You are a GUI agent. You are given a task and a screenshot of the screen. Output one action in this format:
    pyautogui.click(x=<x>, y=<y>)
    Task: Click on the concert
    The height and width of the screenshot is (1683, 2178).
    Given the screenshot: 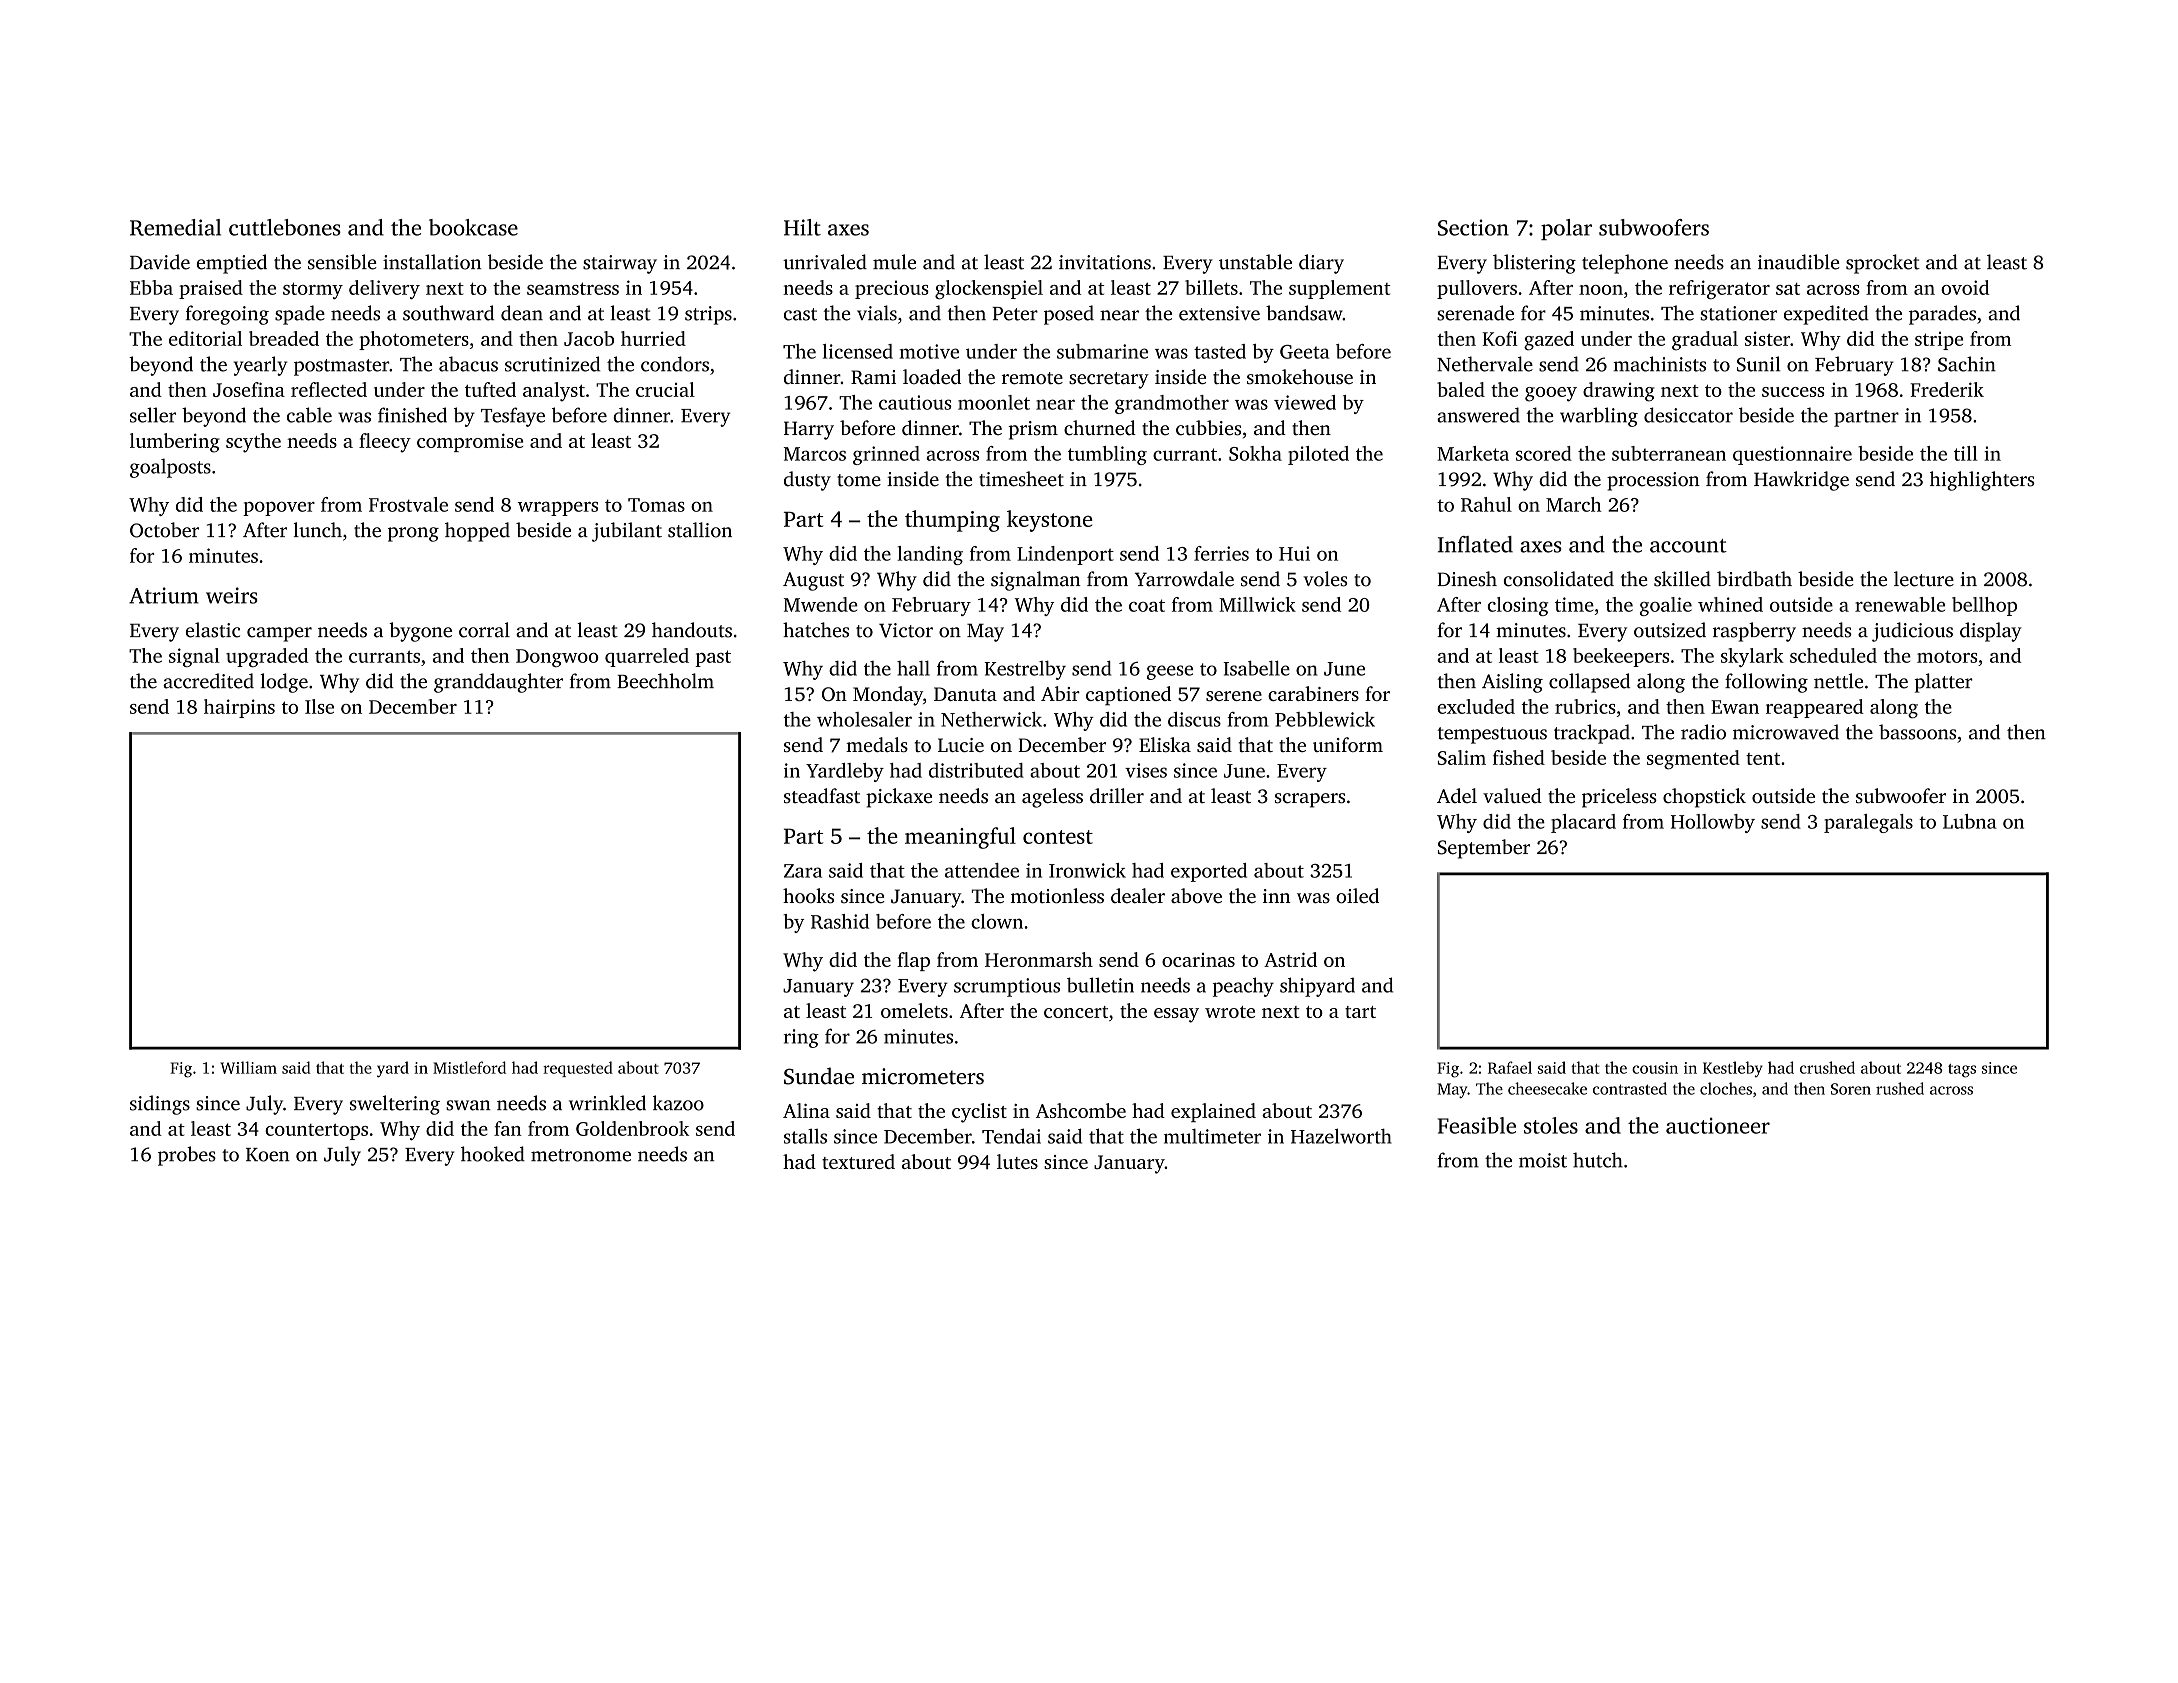 What is the action you would take?
    pyautogui.click(x=1076, y=1012)
